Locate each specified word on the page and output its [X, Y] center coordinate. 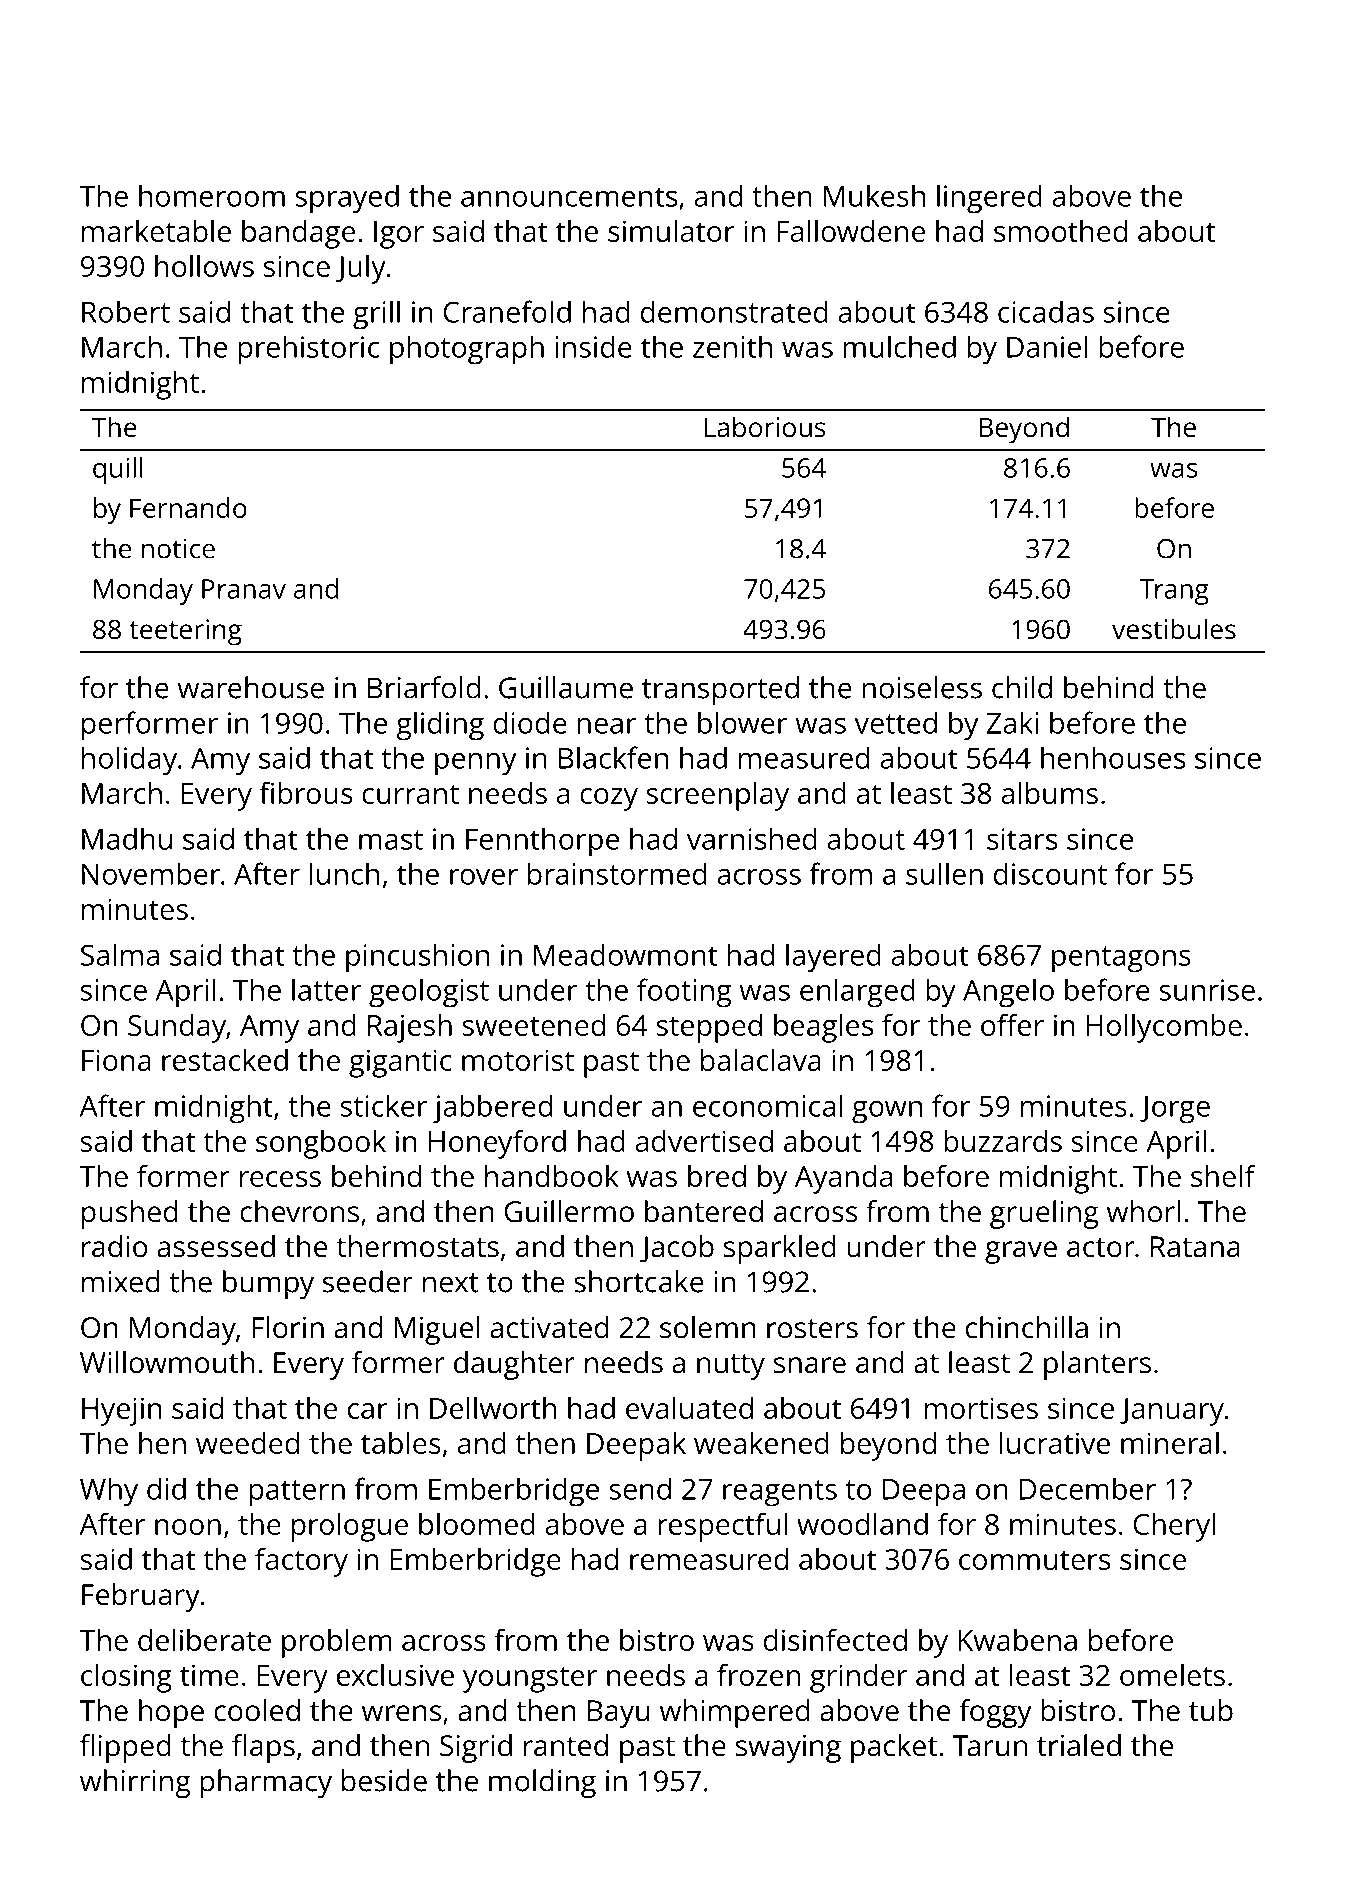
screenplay [717, 796]
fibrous [306, 792]
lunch [344, 873]
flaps [263, 1748]
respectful [722, 1527]
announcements [569, 197]
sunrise [1207, 990]
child [1022, 687]
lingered [989, 199]
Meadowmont [625, 954]
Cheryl [1174, 1527]
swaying [788, 1749]
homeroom [212, 195]
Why [109, 1492]
